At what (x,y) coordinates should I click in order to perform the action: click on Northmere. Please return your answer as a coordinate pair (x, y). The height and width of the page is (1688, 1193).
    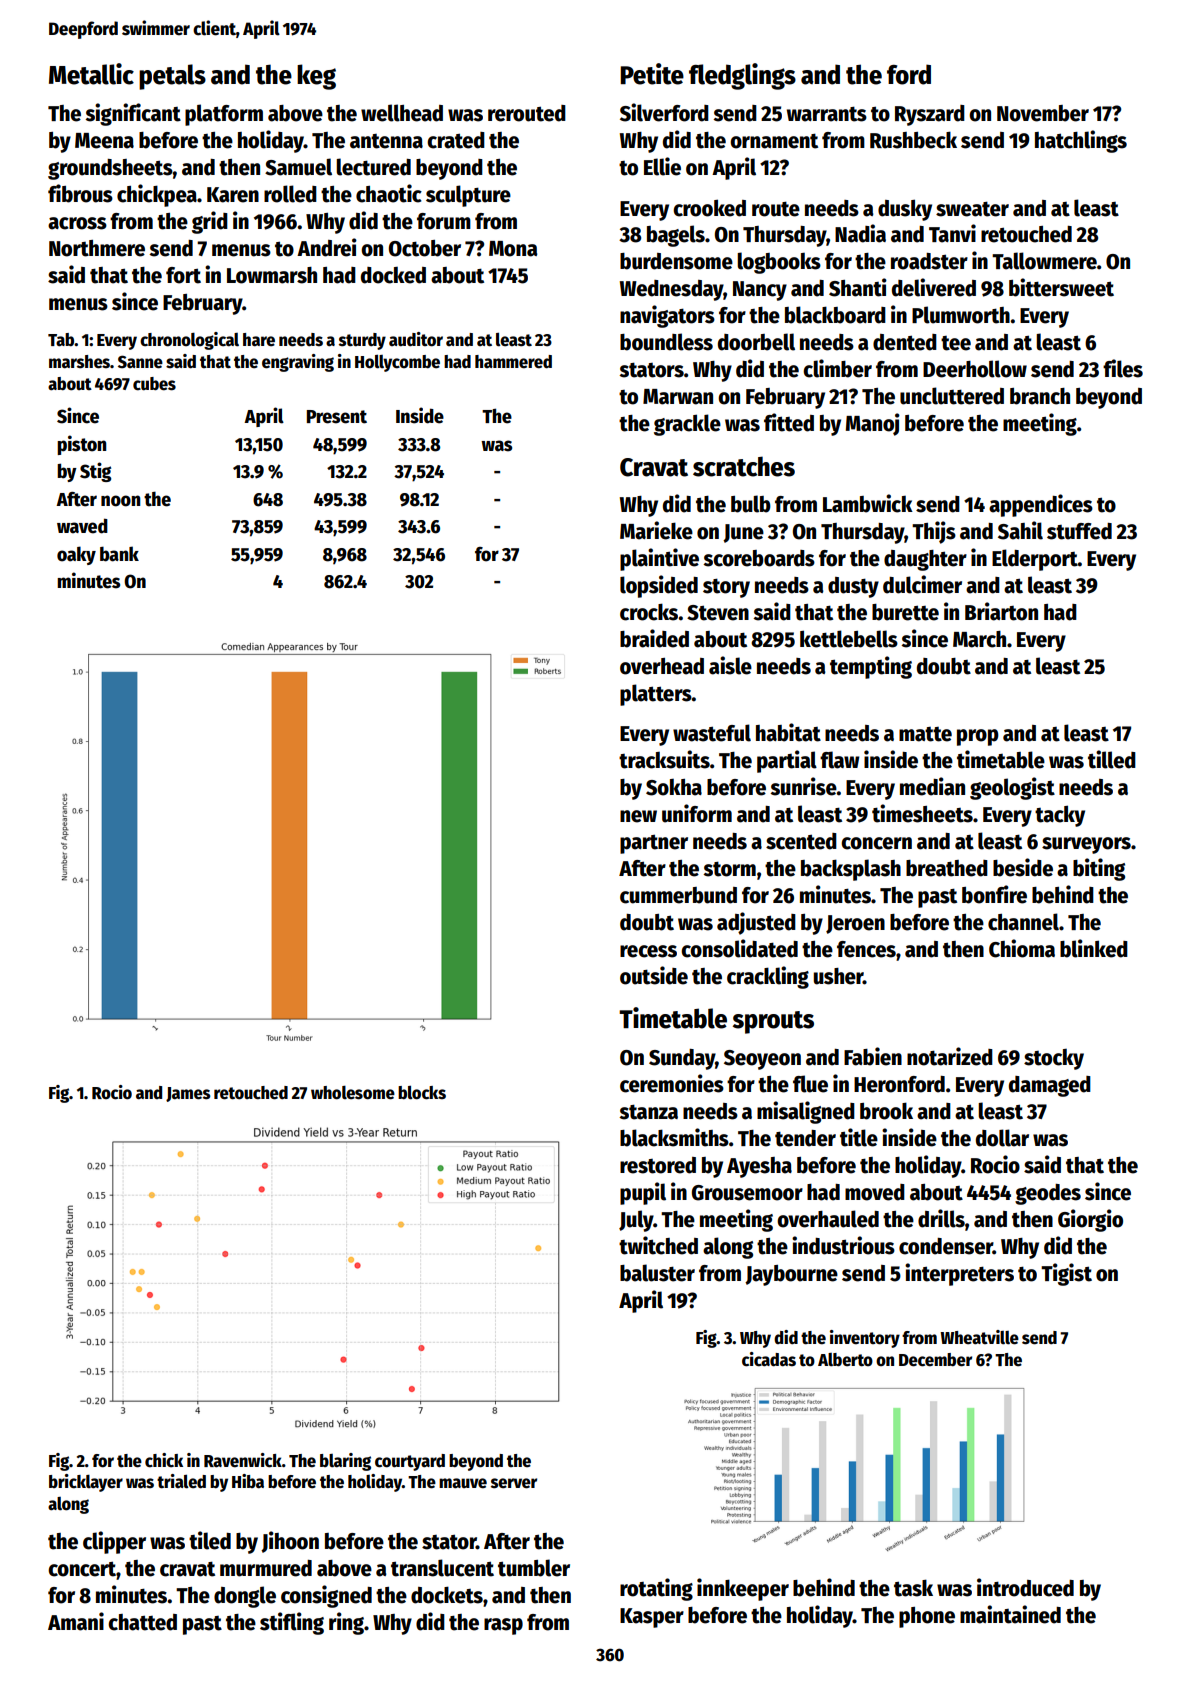
    Looking at the image, I should click on (97, 248).
